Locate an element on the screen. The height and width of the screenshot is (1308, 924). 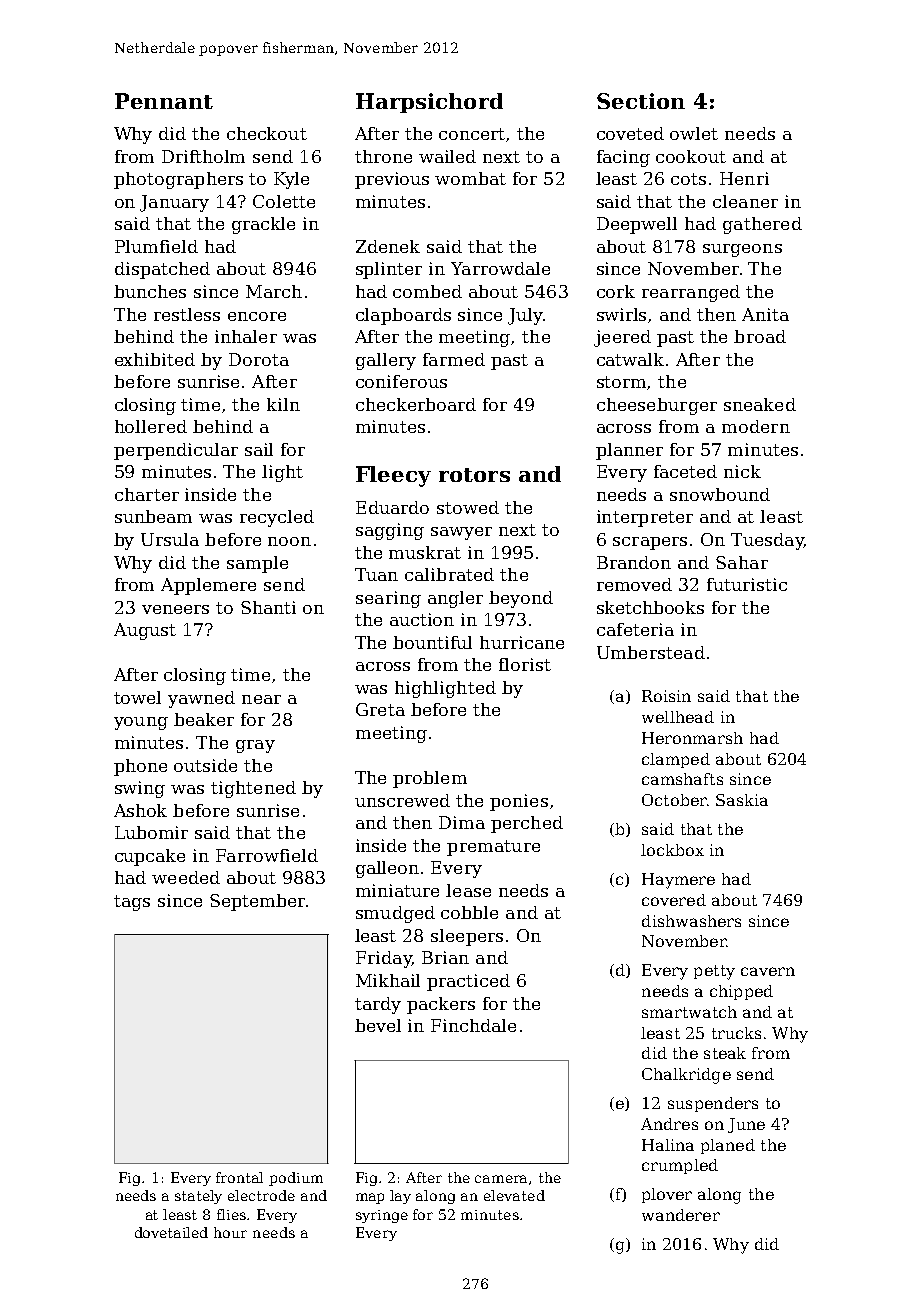
elevated is located at coordinates (514, 1195).
